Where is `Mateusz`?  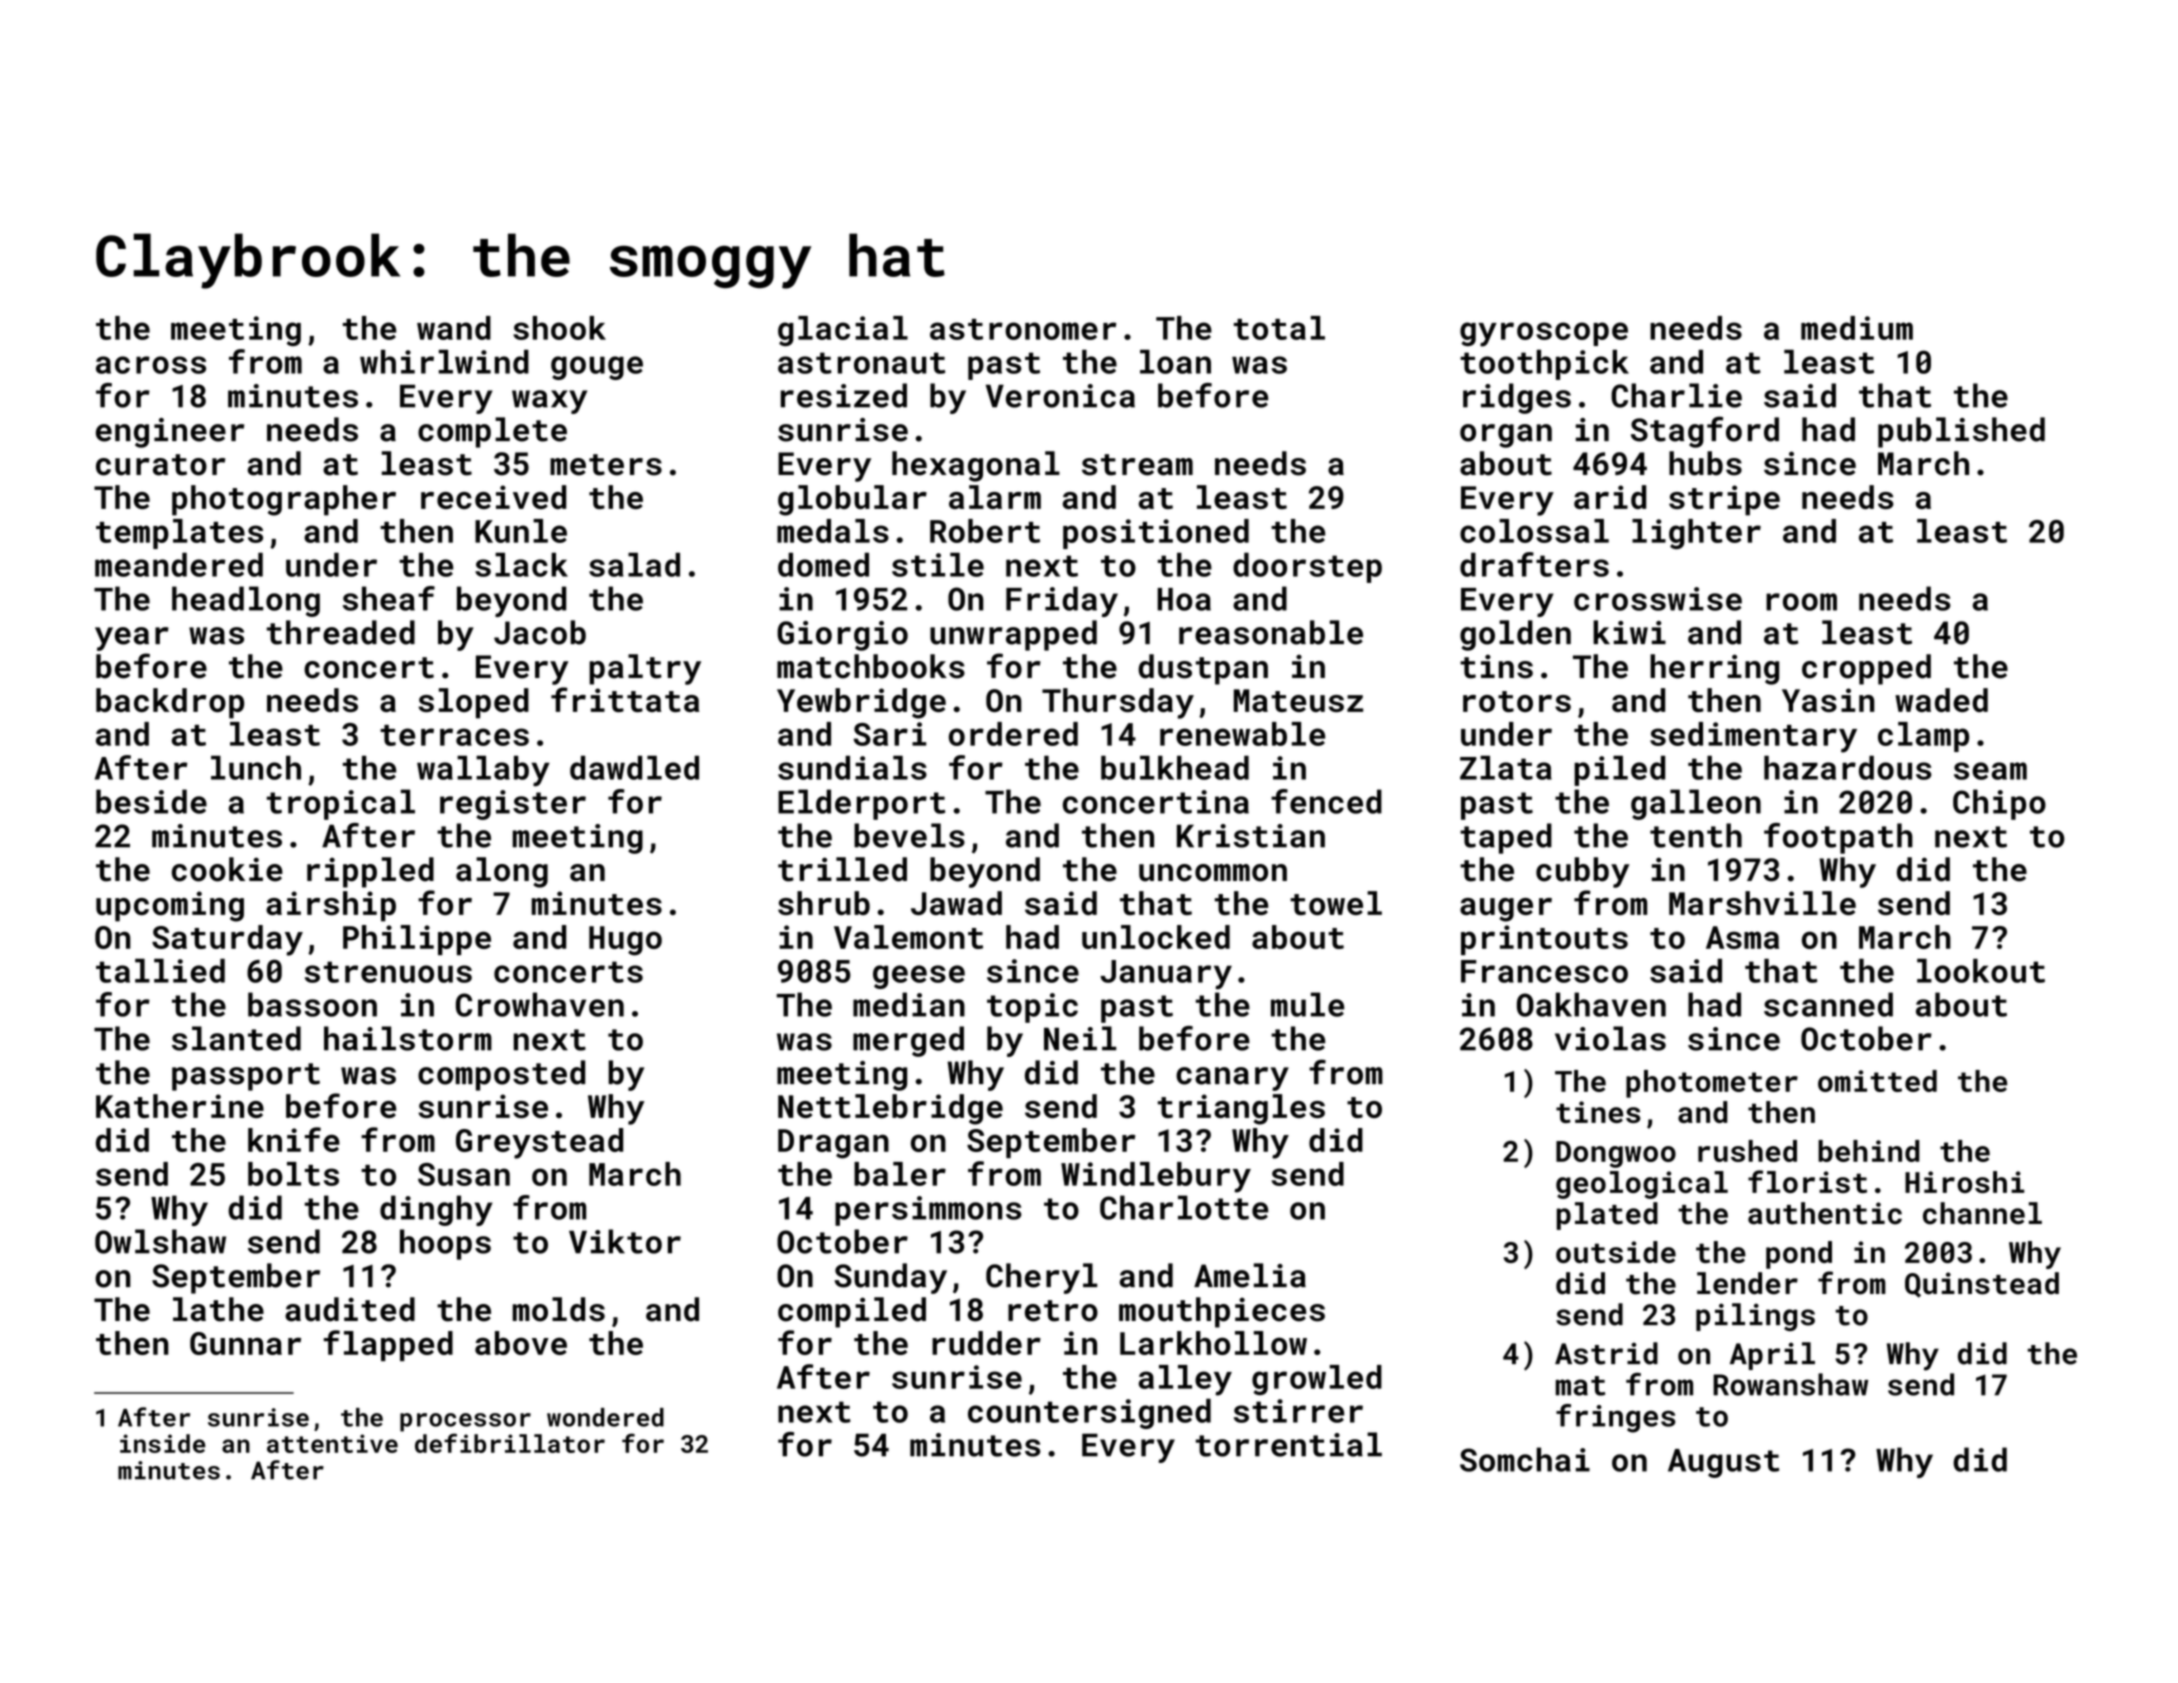
Mateusz is located at coordinates (1298, 700).
